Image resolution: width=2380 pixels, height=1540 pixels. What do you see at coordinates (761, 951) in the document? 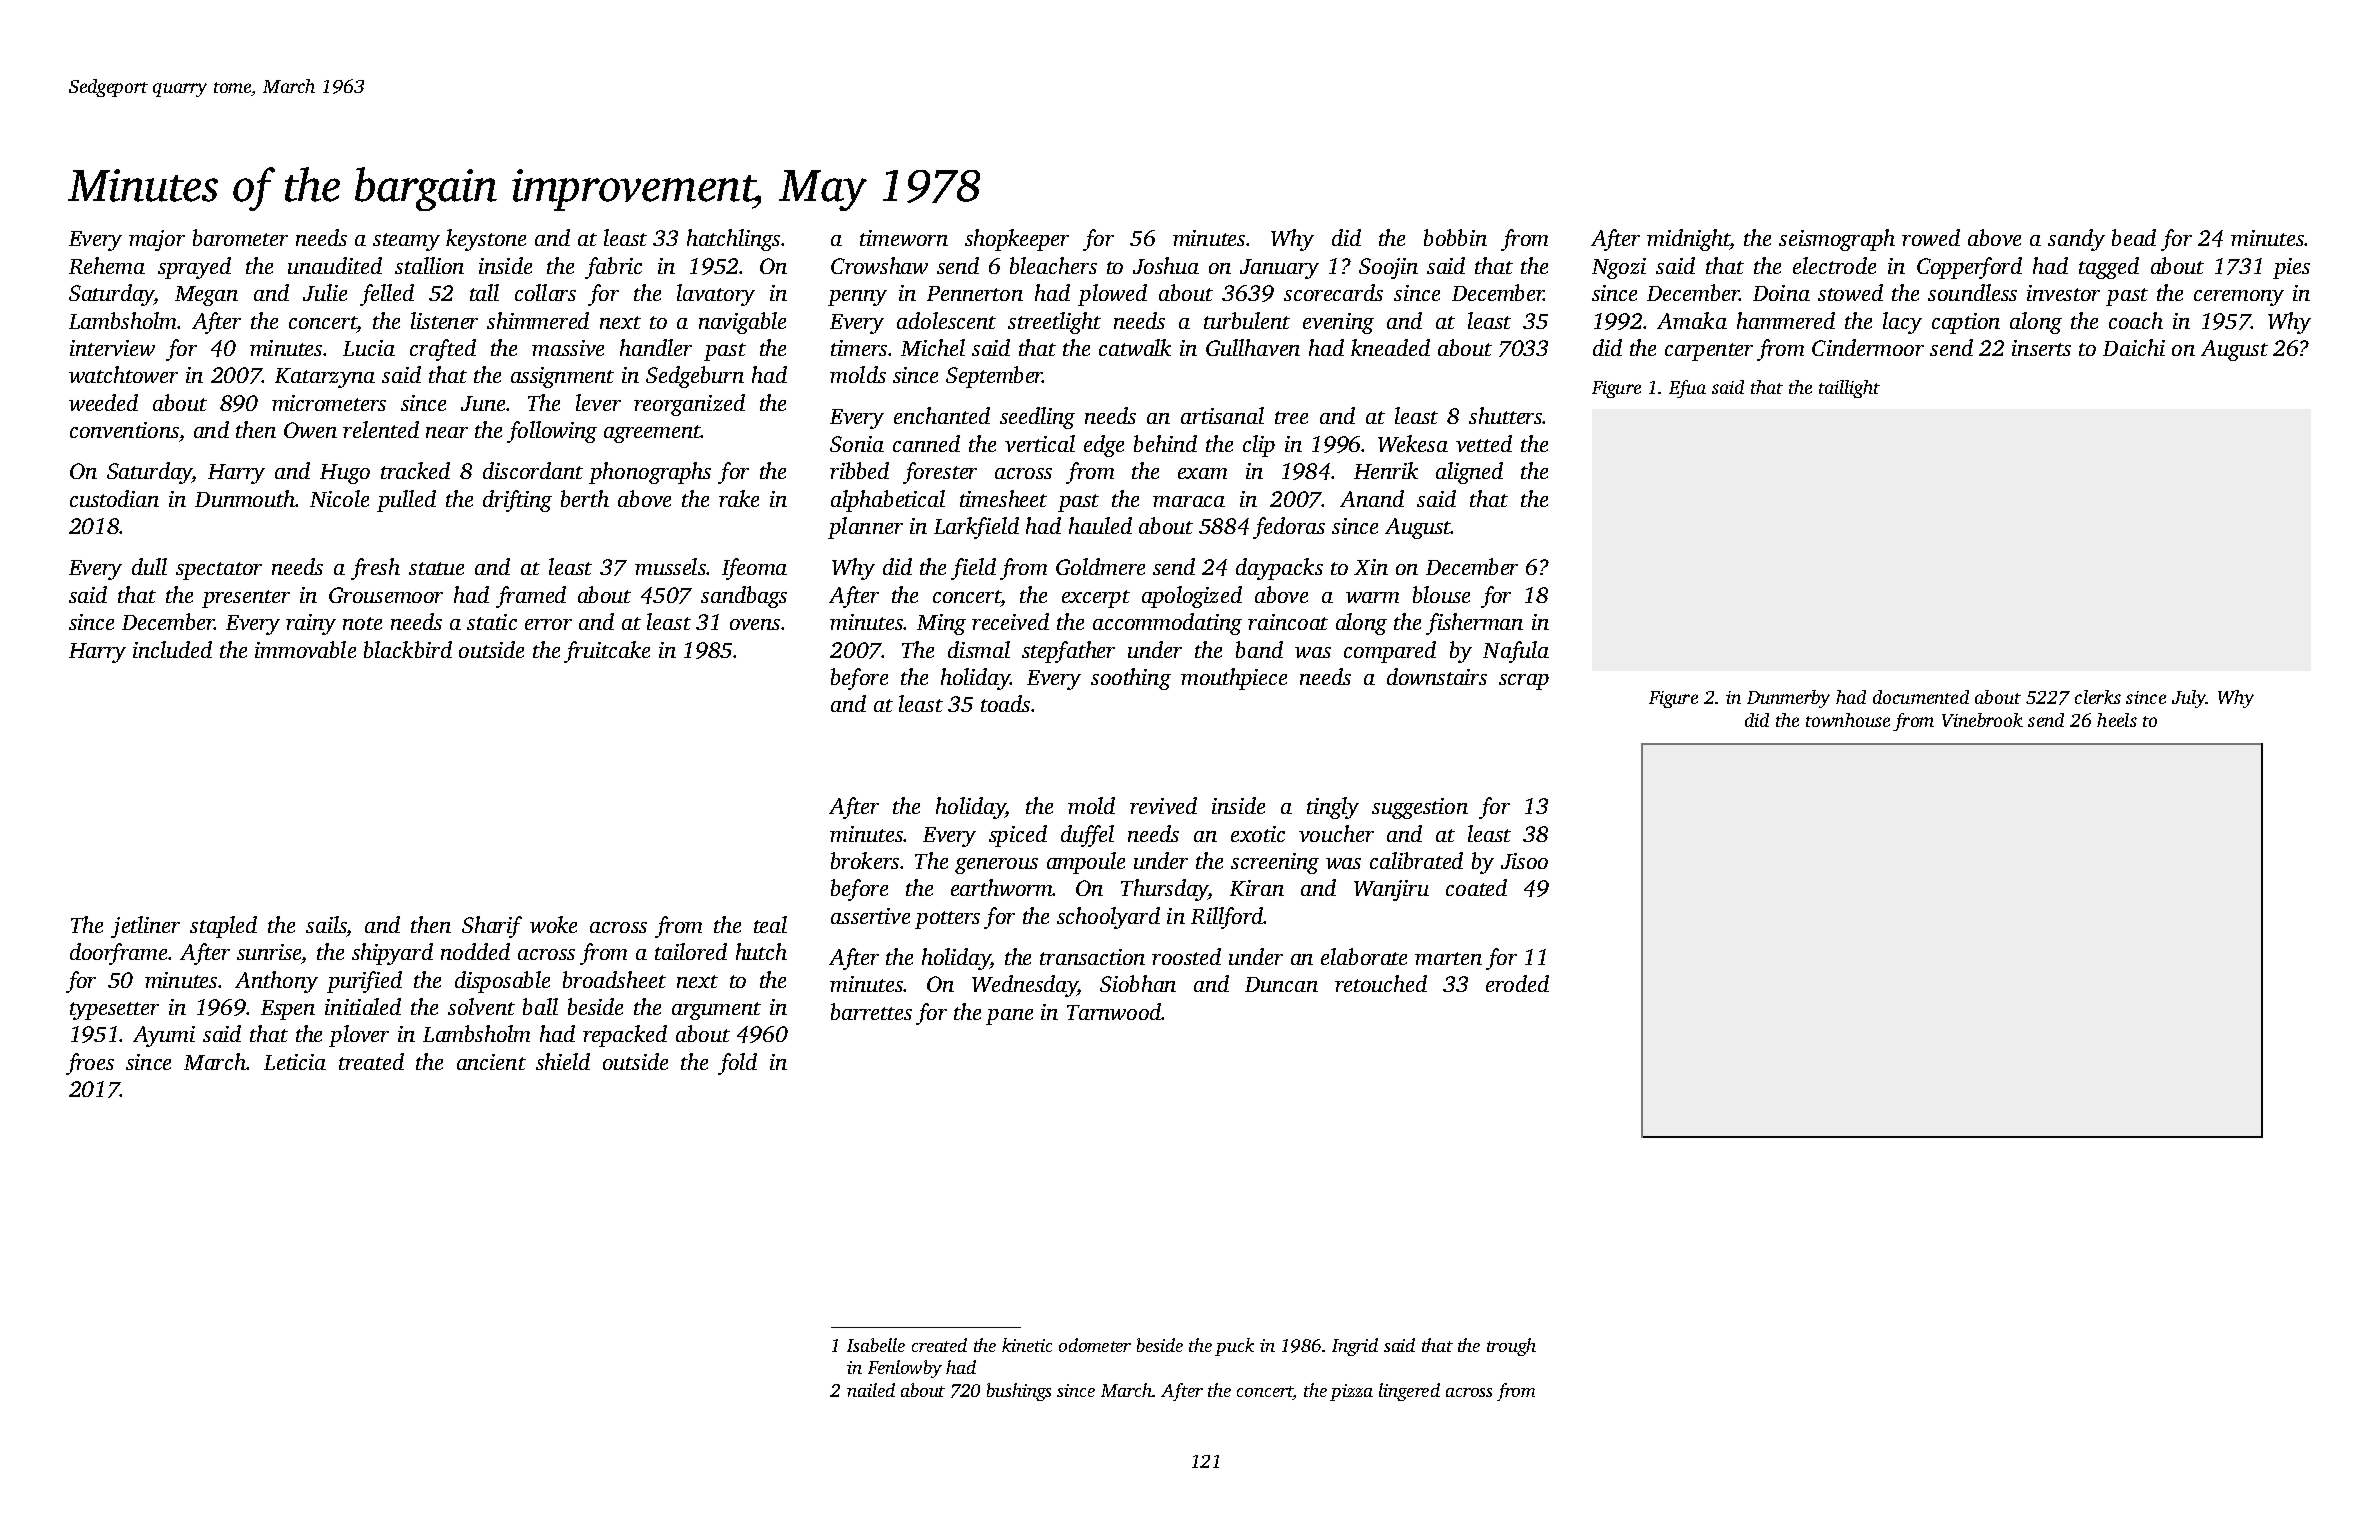
I see `hutch` at bounding box center [761, 951].
